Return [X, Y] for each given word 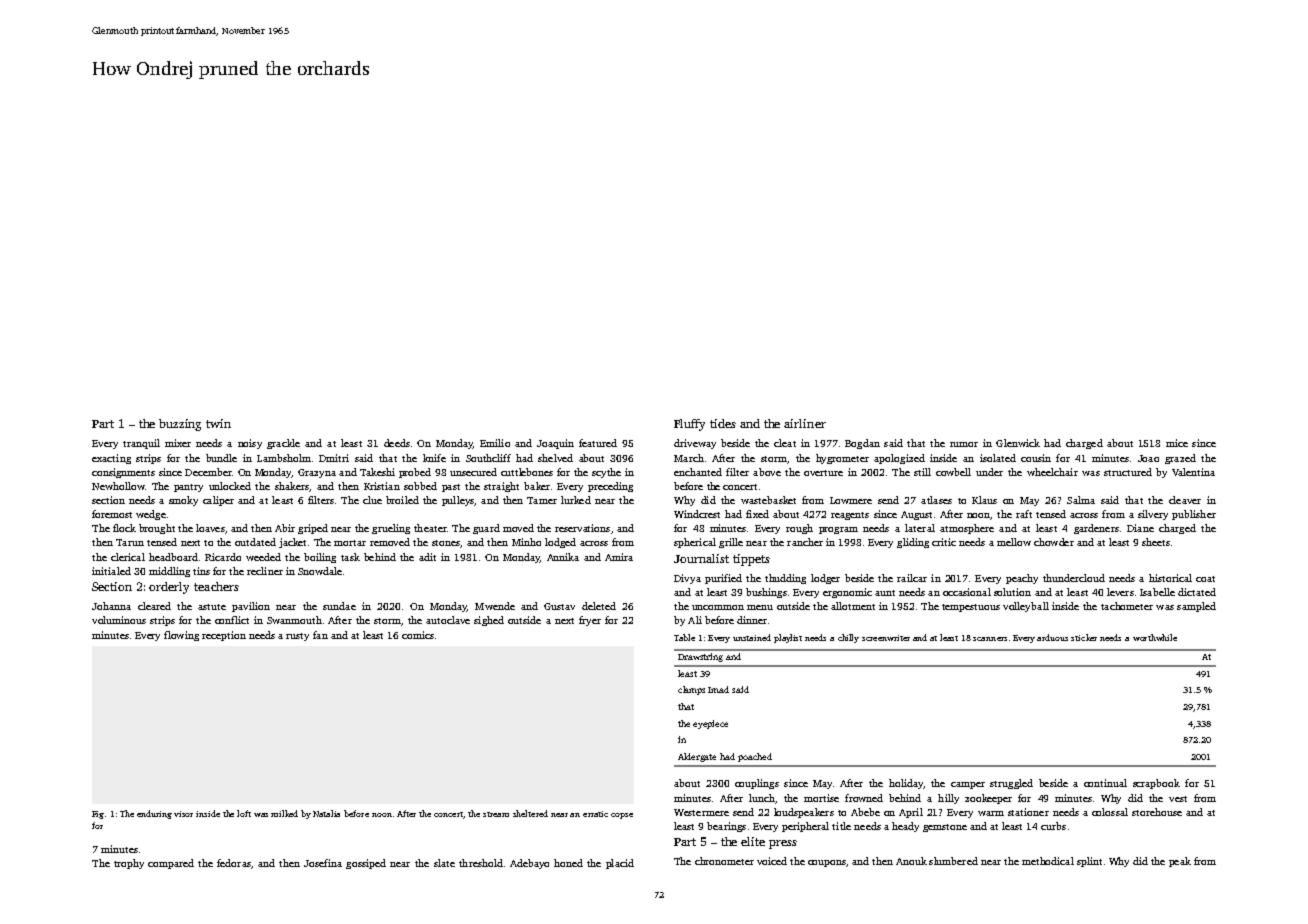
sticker [1084, 637]
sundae [339, 606]
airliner [805, 423]
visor [183, 814]
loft [244, 813]
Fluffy [689, 425]
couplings [757, 784]
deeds [397, 443]
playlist [788, 638]
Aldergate [697, 757]
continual [1105, 783]
